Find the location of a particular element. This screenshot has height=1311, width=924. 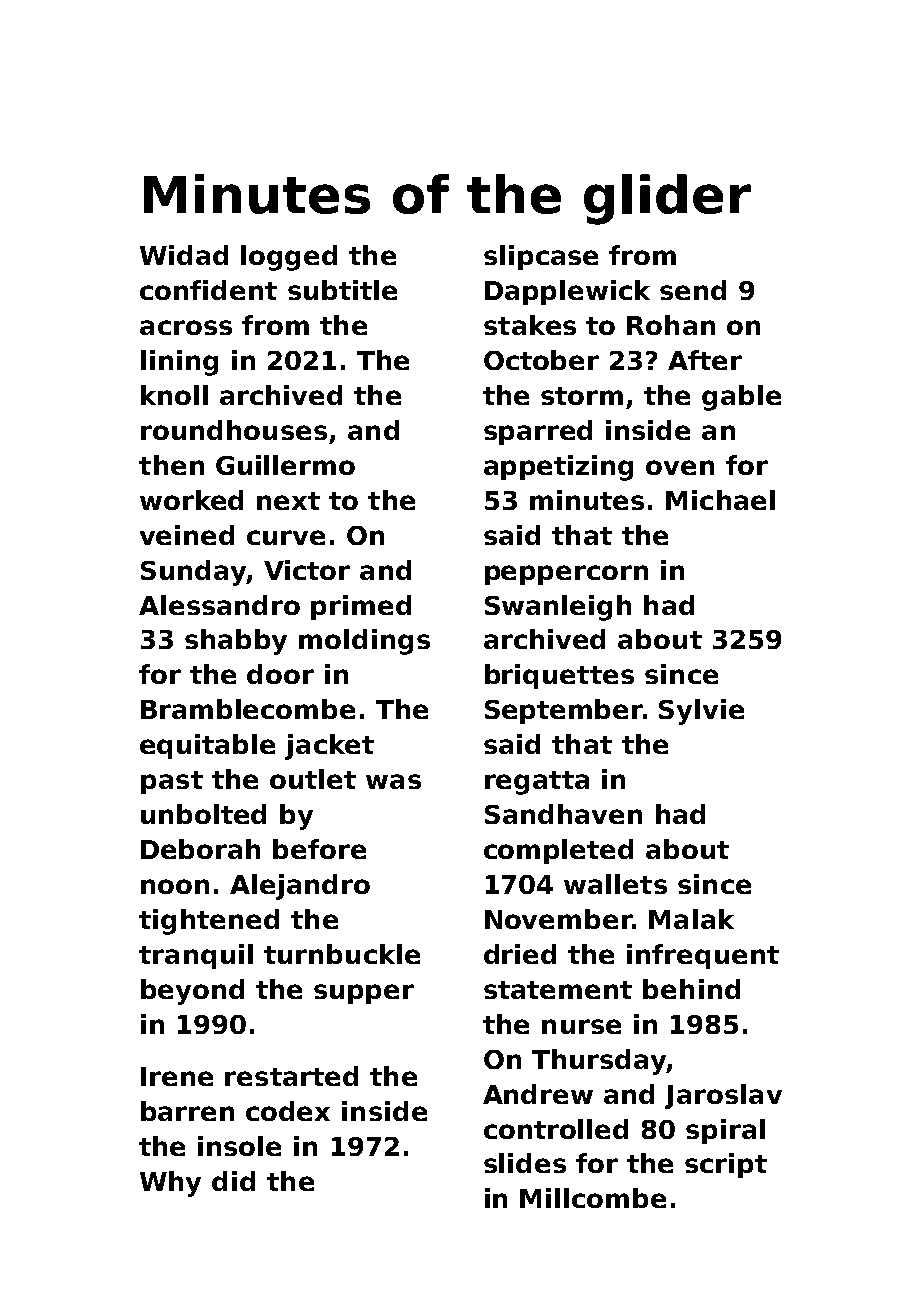

door is located at coordinates (280, 674).
